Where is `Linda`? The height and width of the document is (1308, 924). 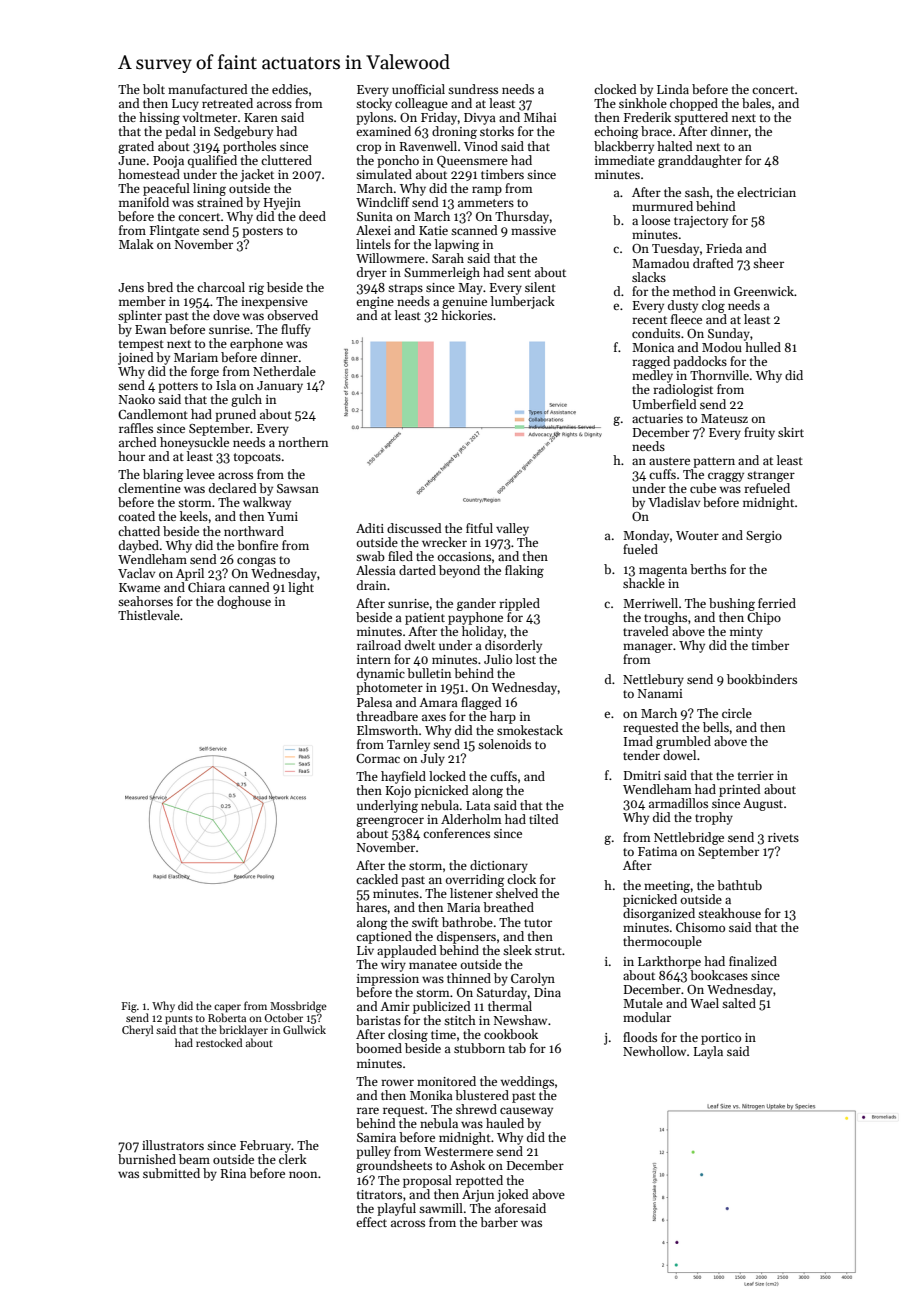 Linda is located at coordinates (673, 89).
